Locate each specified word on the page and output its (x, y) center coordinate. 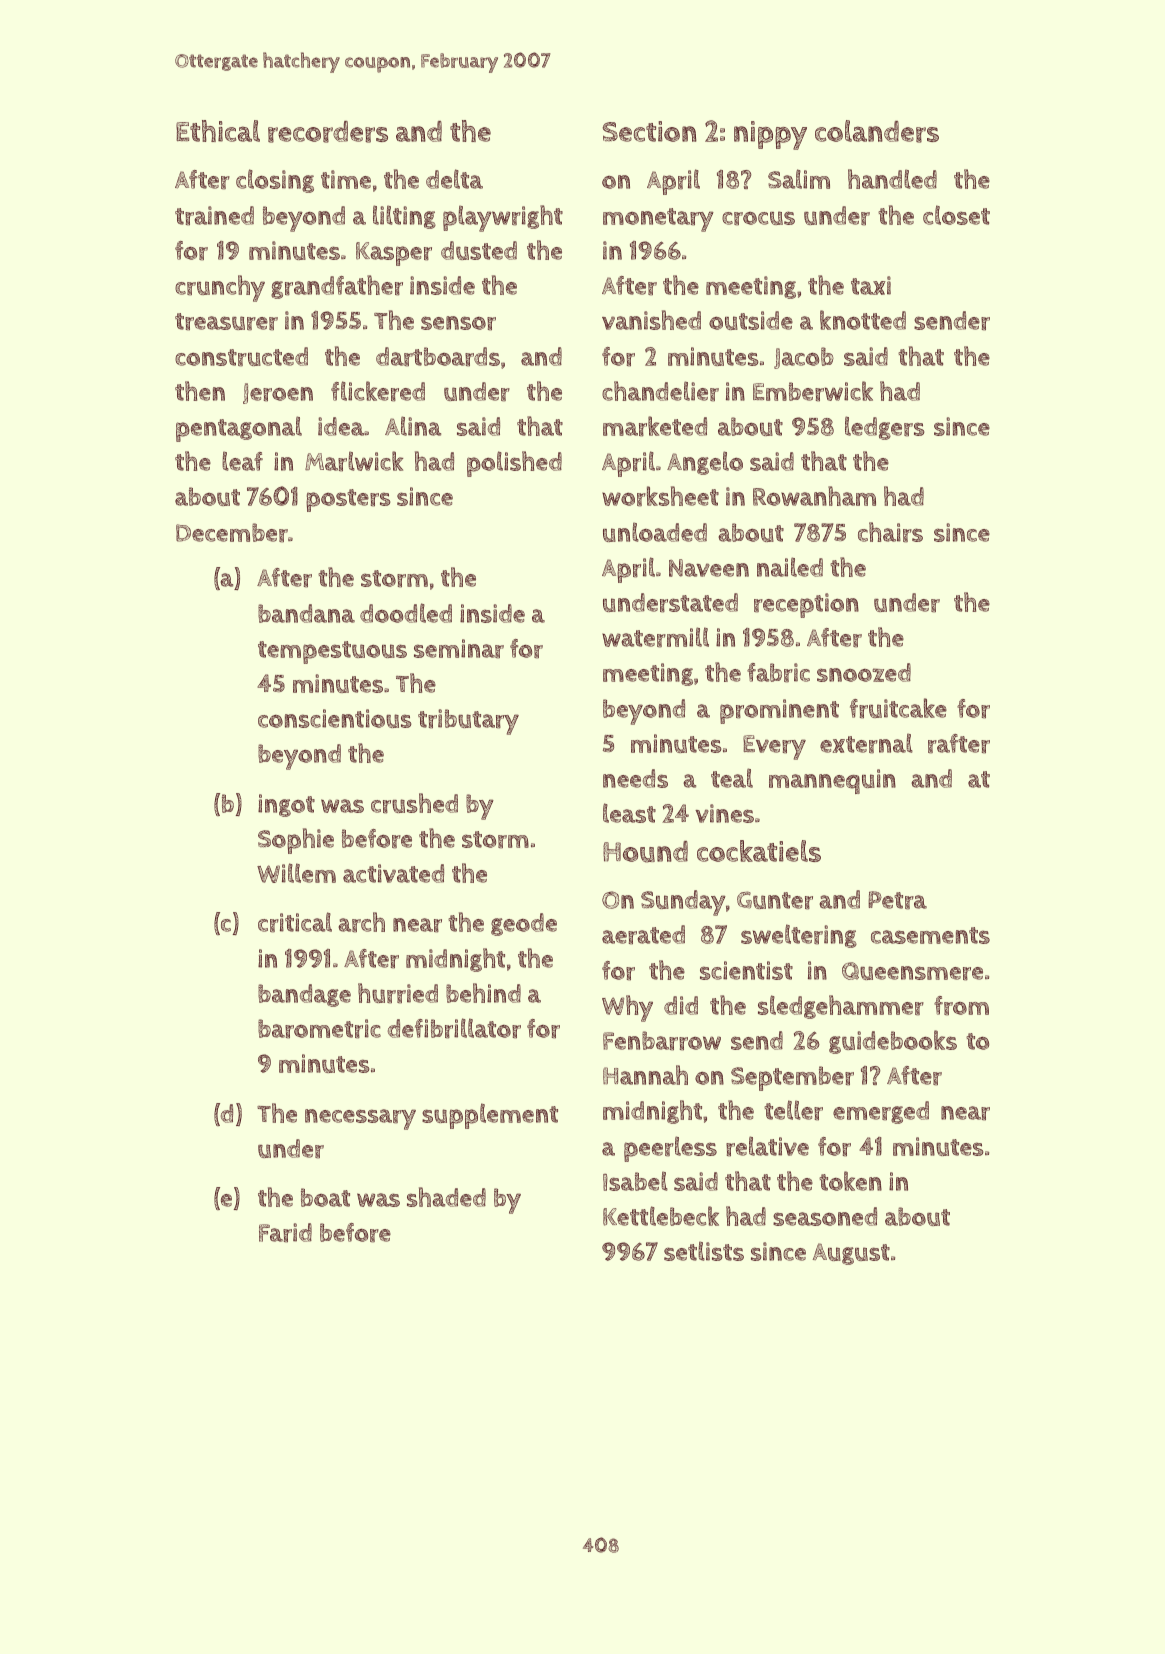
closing (275, 181)
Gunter (775, 900)
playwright (503, 218)
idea (341, 426)
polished (514, 464)
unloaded (655, 532)
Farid (285, 1233)
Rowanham (814, 496)
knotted (863, 320)
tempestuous (332, 652)
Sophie (296, 841)
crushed (414, 803)
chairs (890, 532)
